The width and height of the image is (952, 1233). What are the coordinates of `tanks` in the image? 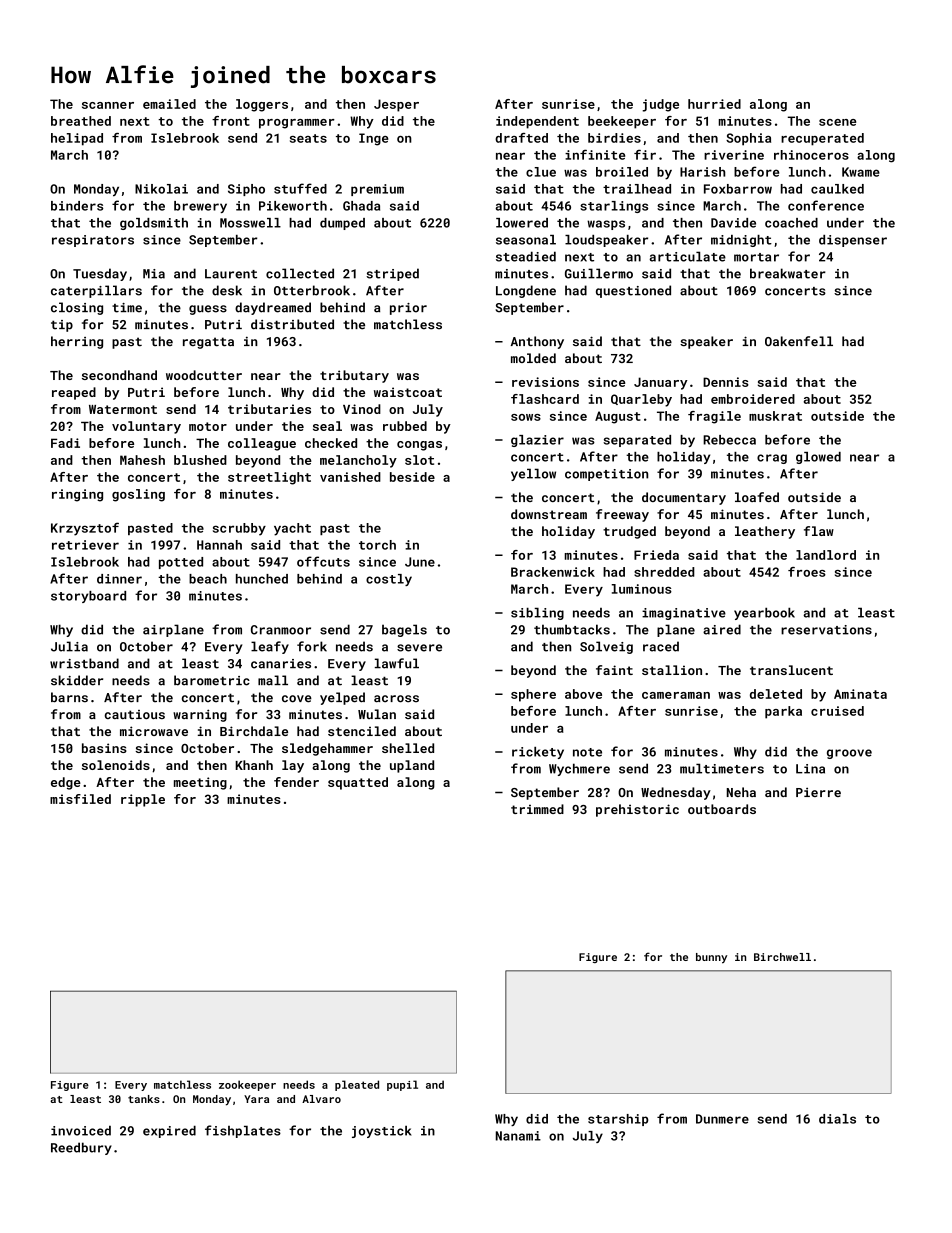 It's located at (144, 1099).
